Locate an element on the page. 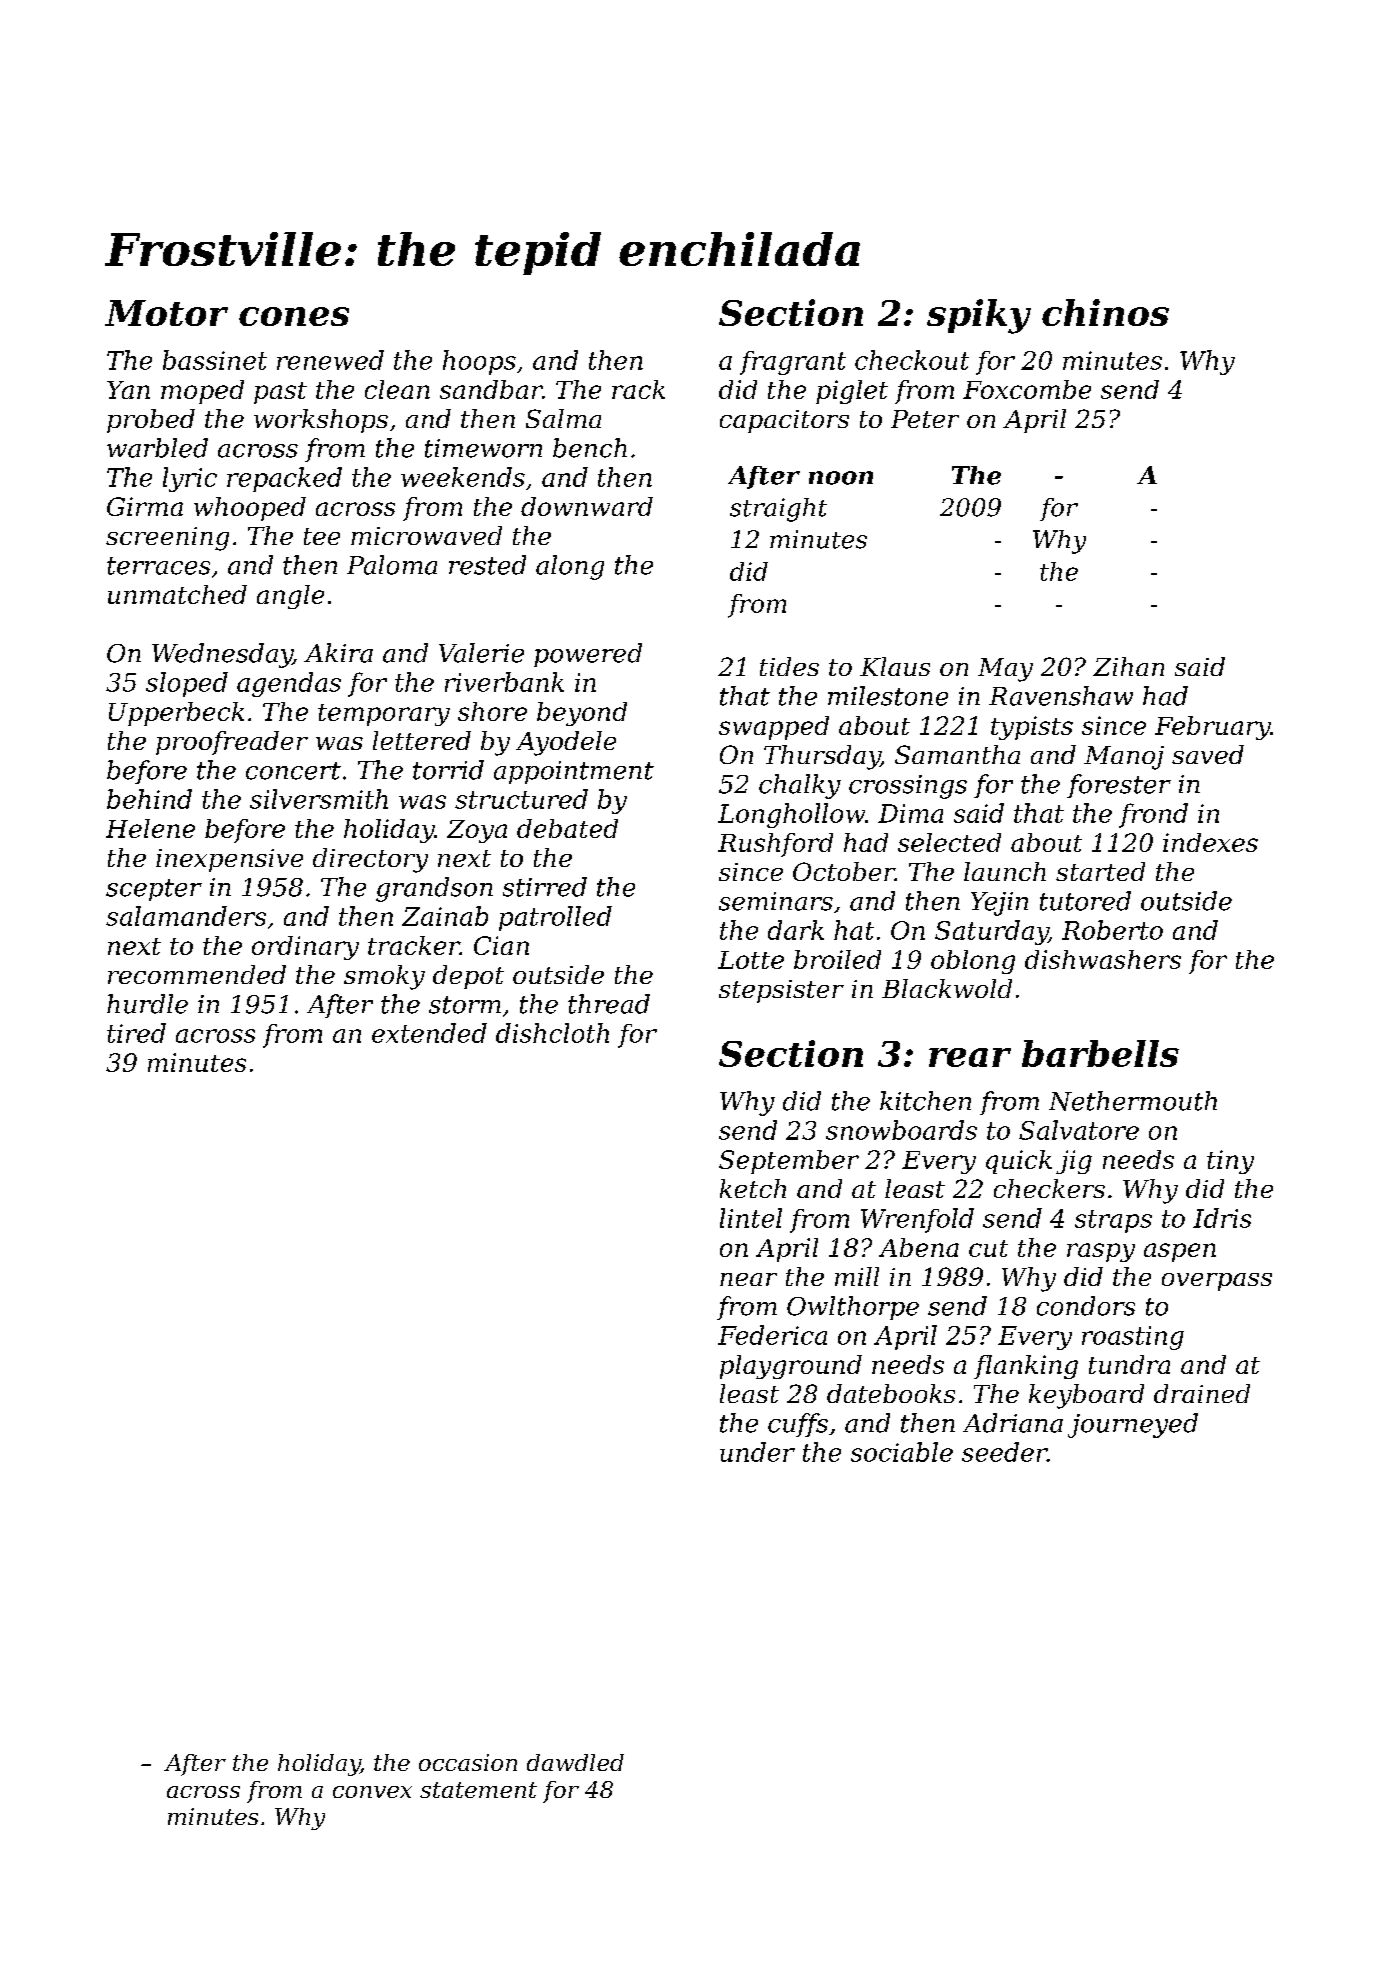 The width and height of the page is (1386, 1969). Zainab is located at coordinates (445, 916).
